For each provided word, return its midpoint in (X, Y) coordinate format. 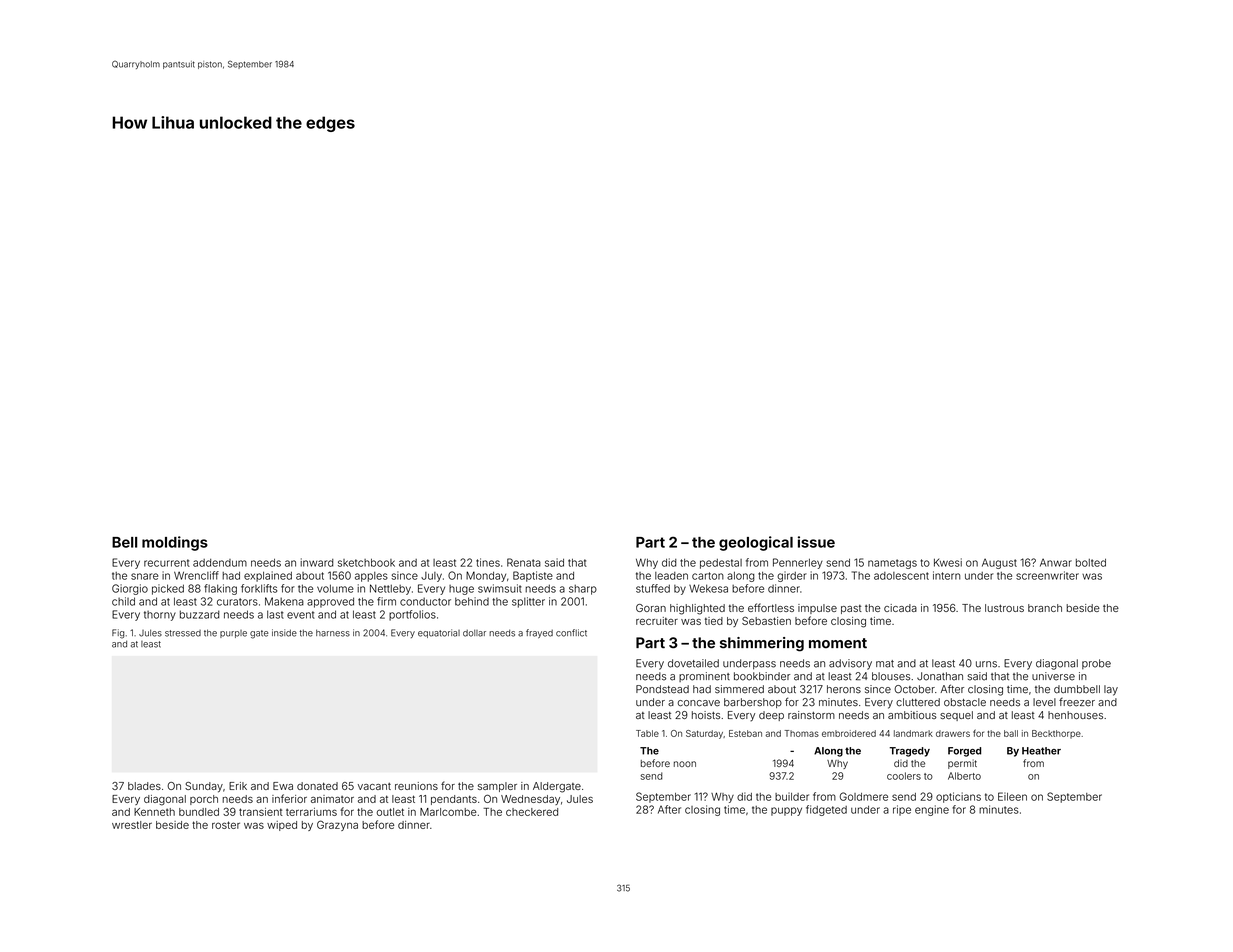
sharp (583, 590)
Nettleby (390, 589)
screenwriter (1047, 575)
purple (233, 634)
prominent (704, 677)
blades (144, 786)
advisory (850, 664)
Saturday (704, 734)
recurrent (167, 563)
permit (962, 764)
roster (226, 825)
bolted (1091, 563)
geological (756, 543)
